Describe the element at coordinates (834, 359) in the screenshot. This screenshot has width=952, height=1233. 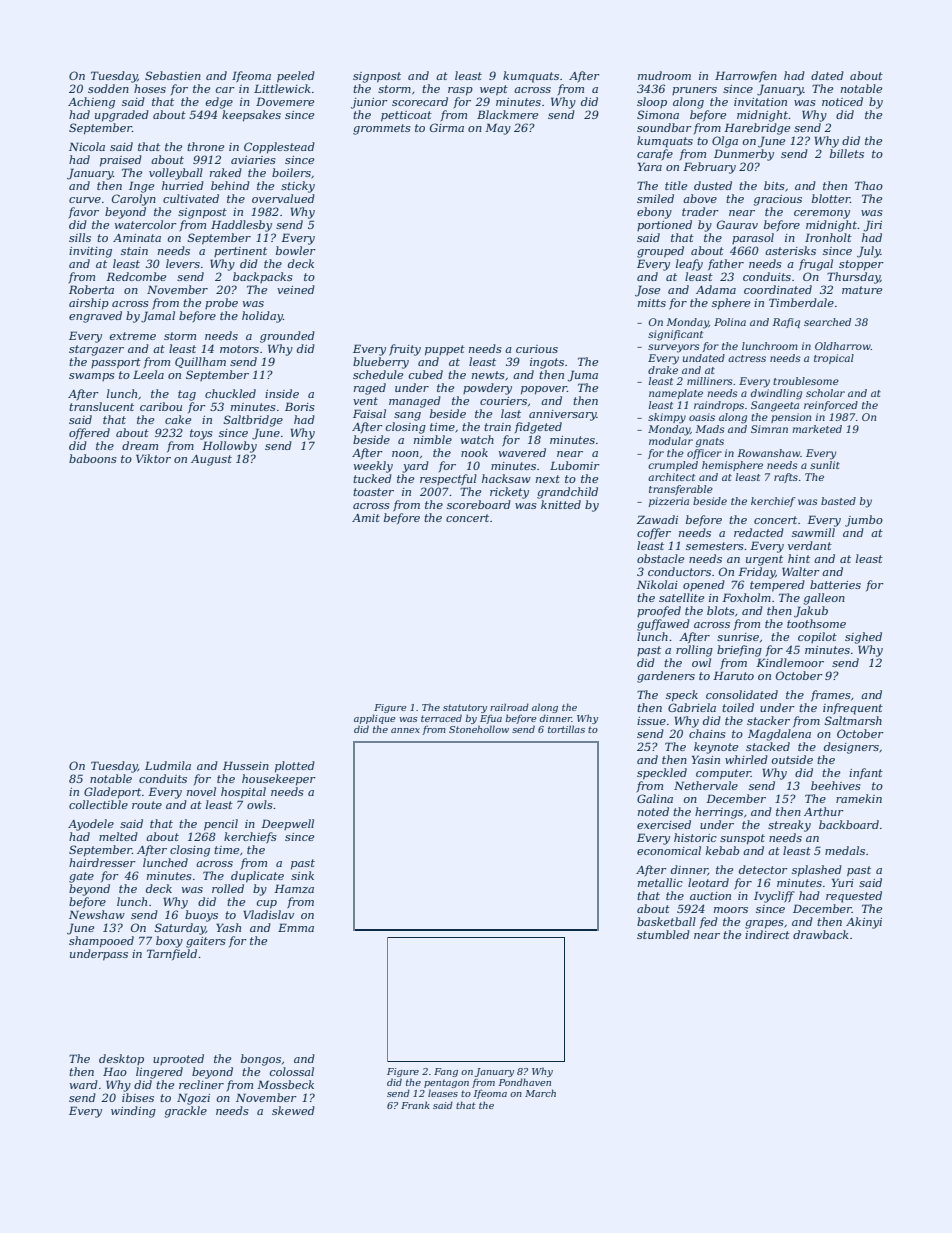
I see `tropical` at that location.
